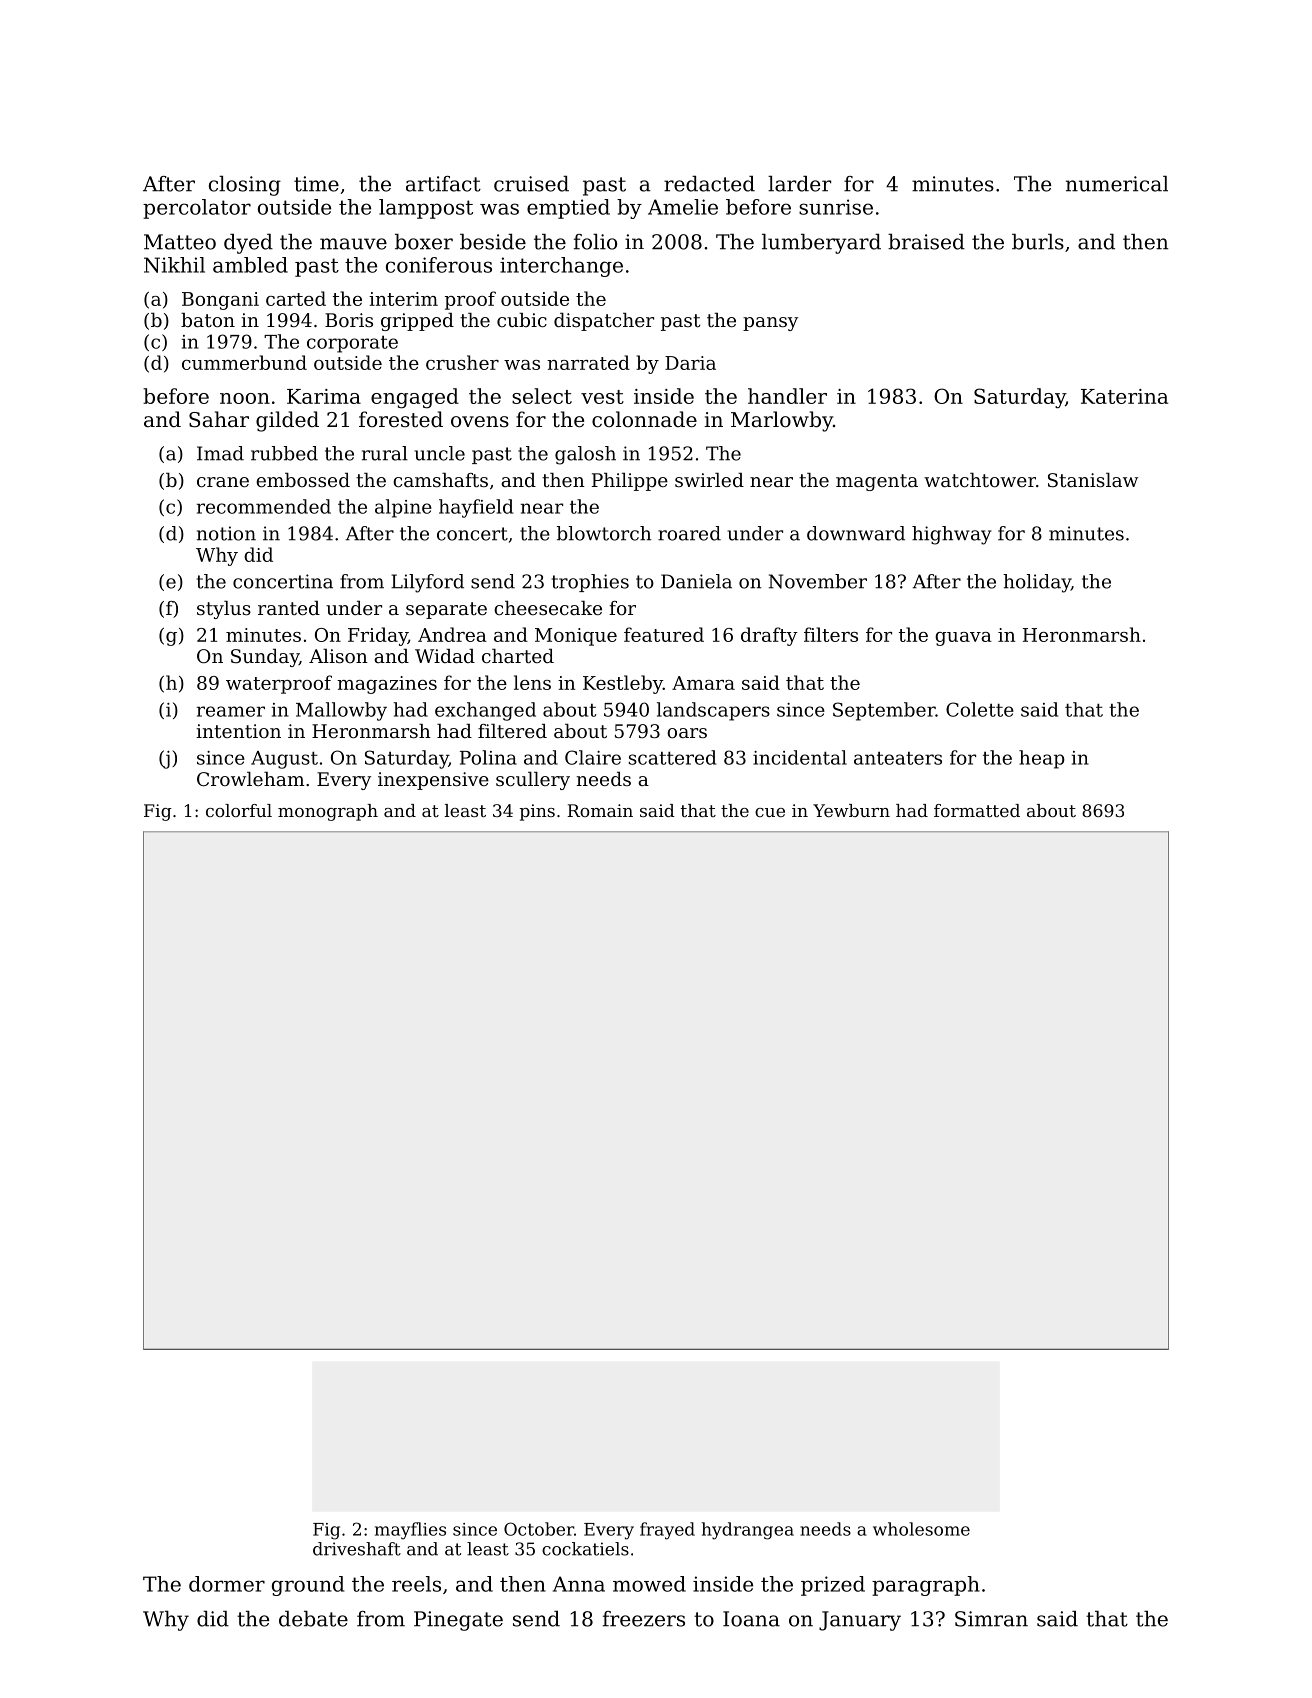 The height and width of the screenshot is (1698, 1312). I want to click on monograph, so click(328, 812).
